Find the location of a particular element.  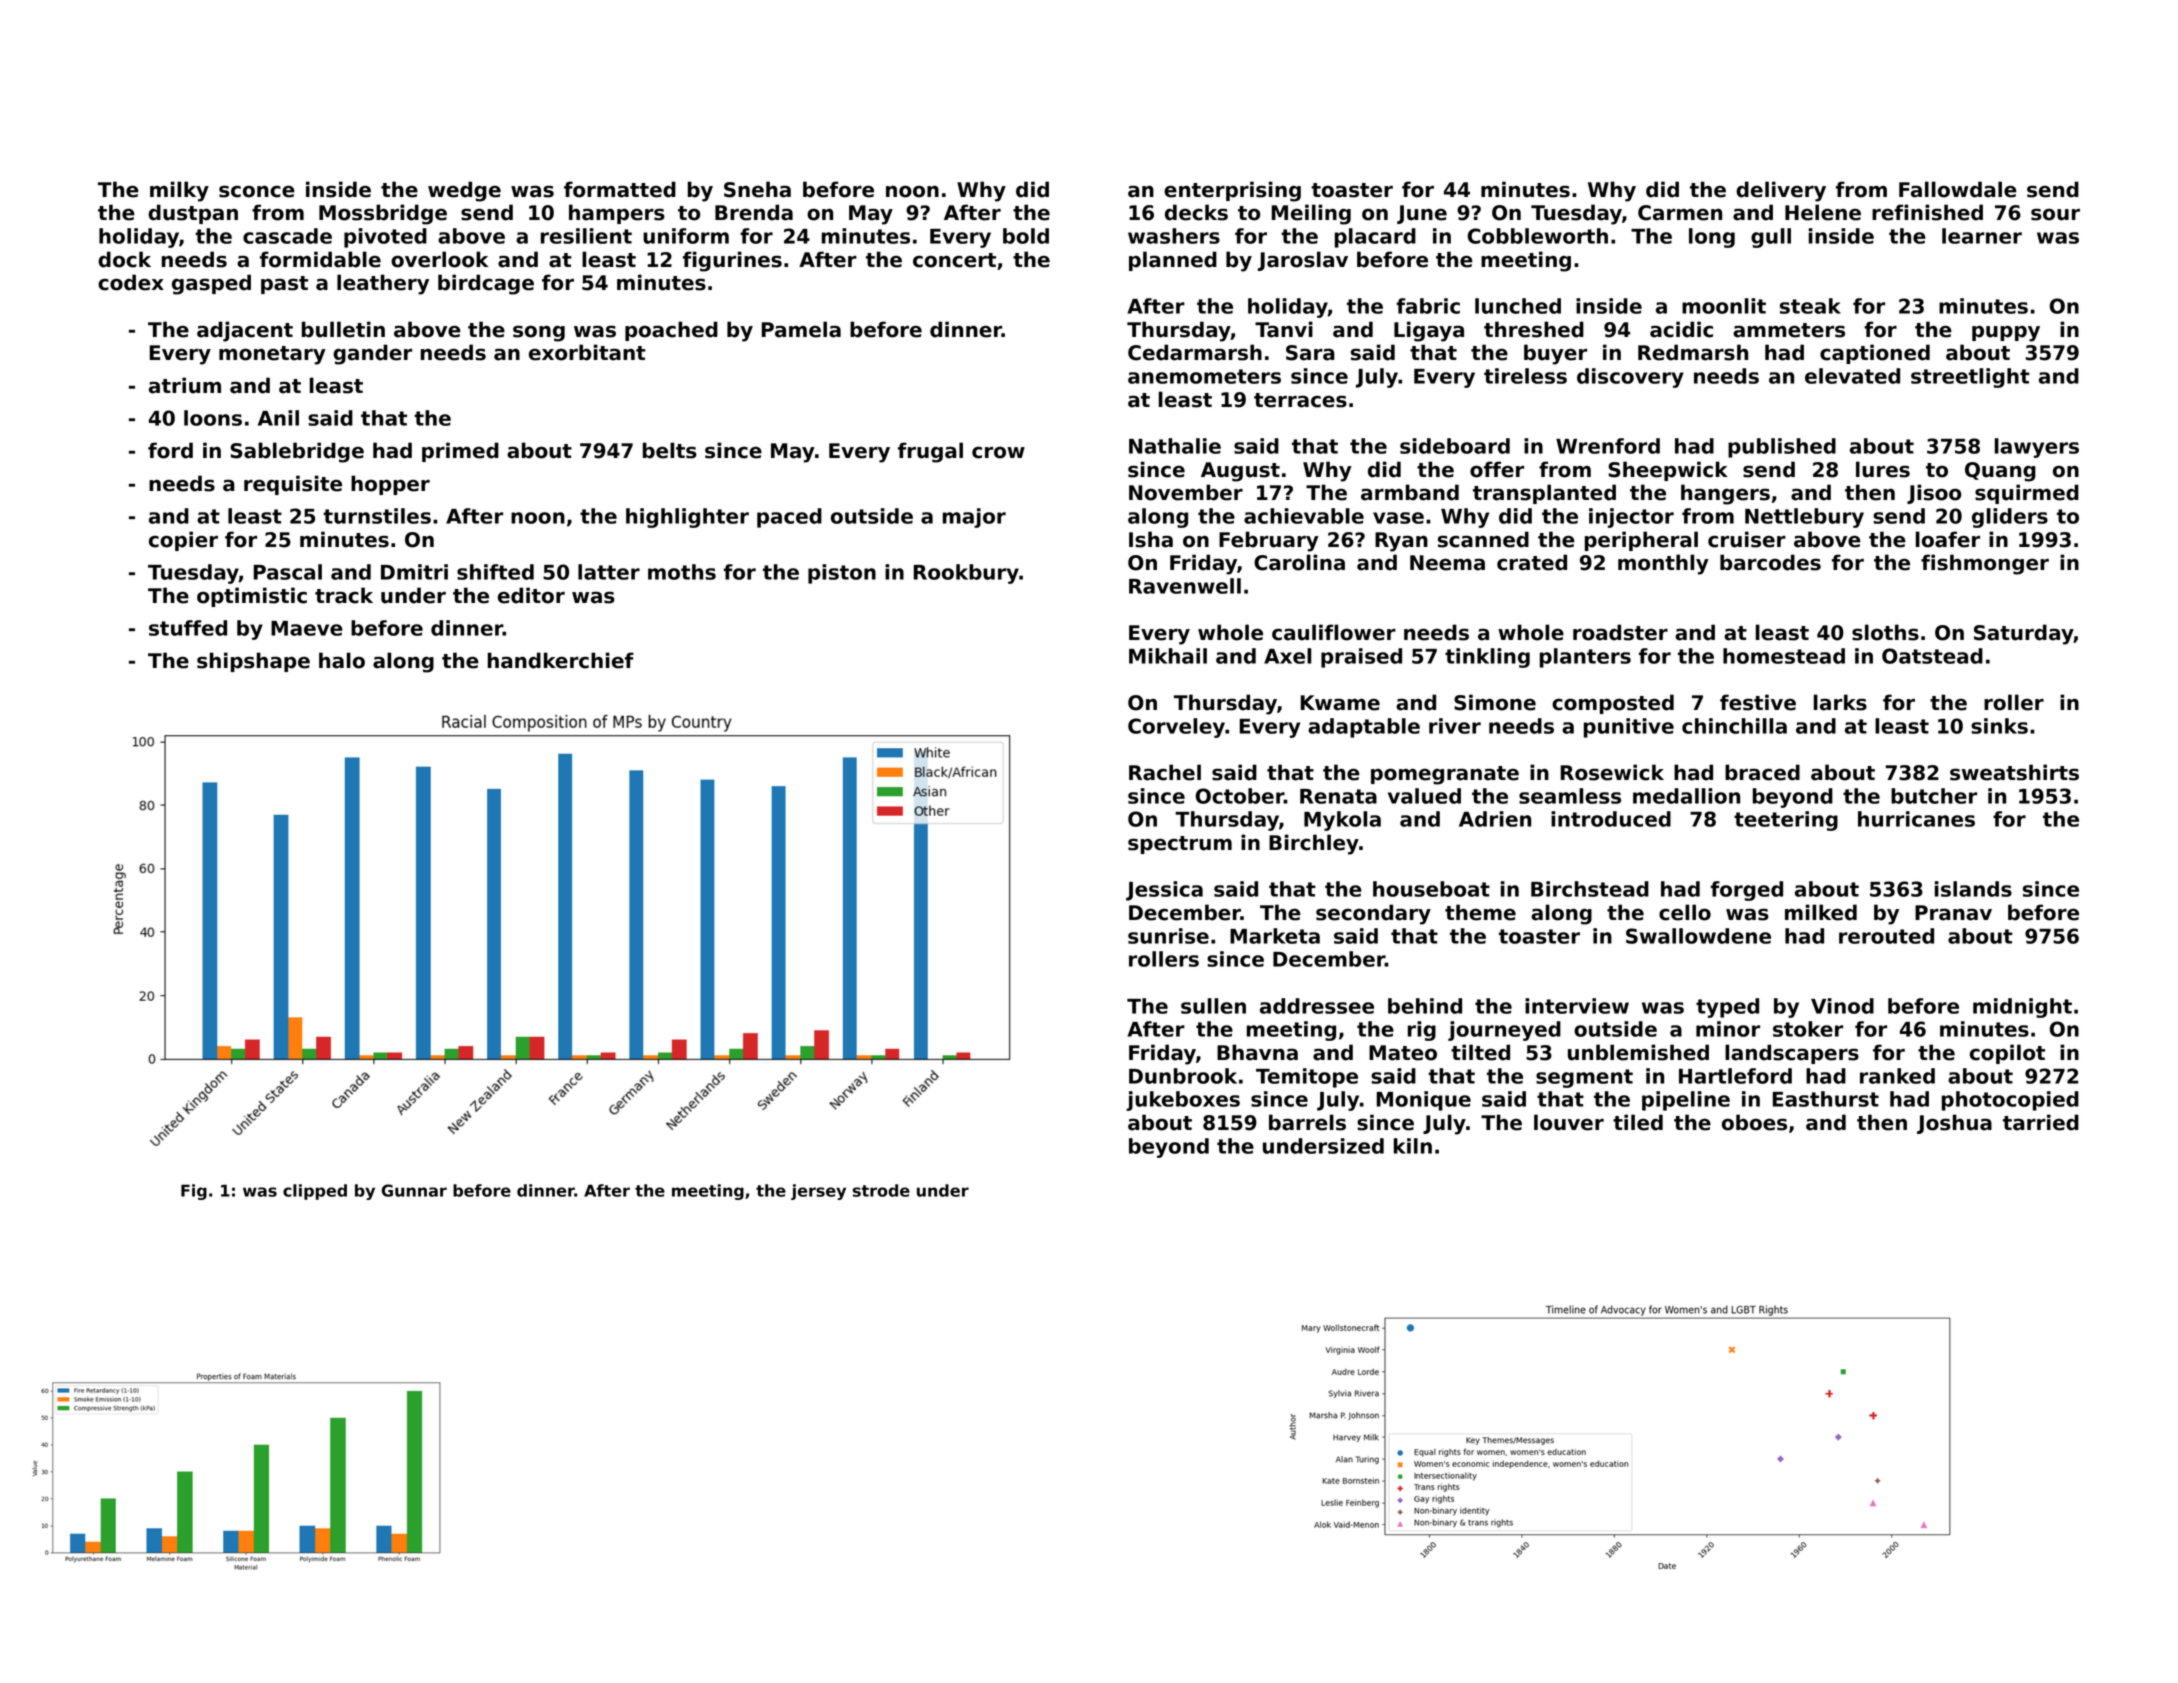

sinks is located at coordinates (1999, 726).
